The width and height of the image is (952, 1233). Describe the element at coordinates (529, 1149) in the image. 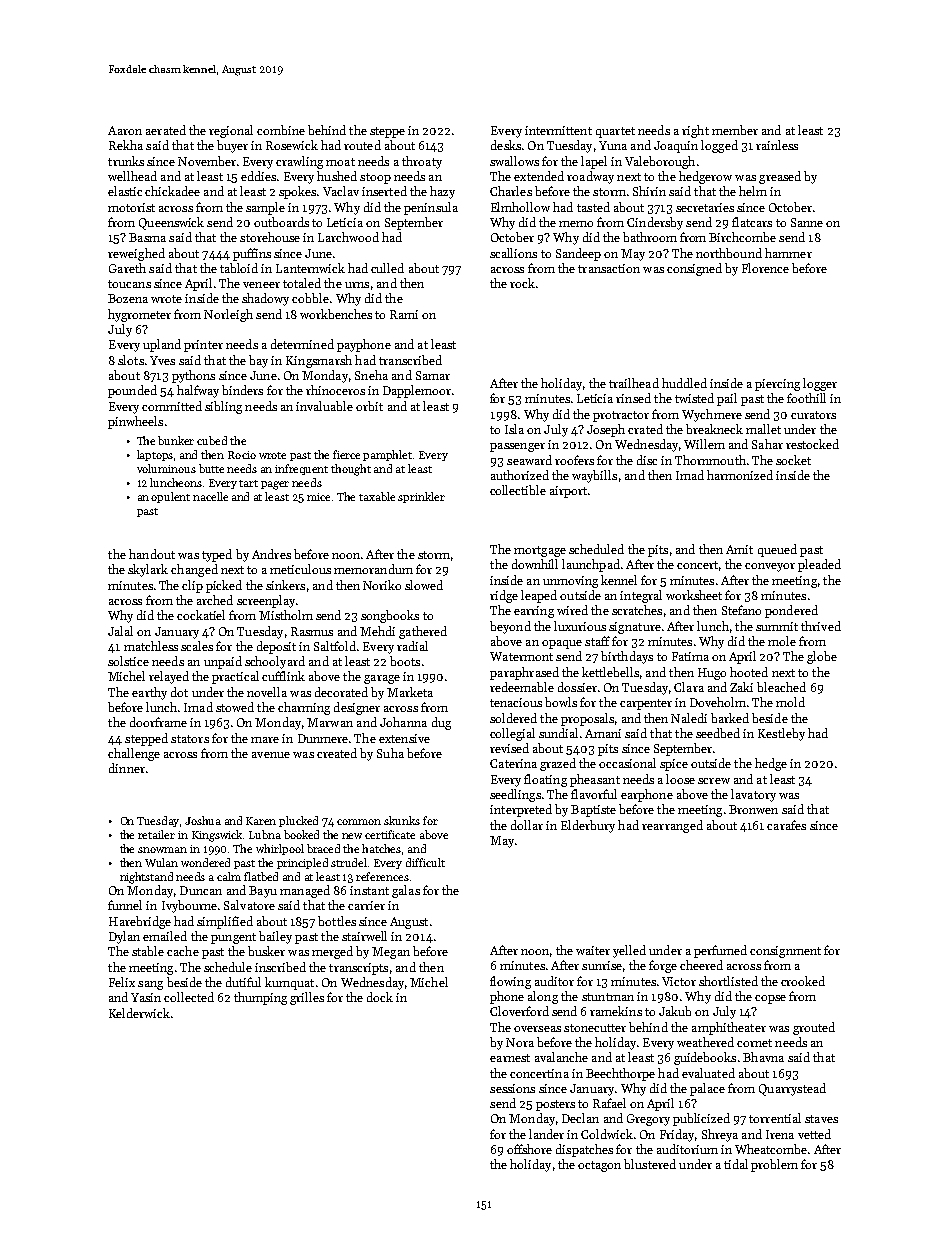

I see `offshore` at that location.
